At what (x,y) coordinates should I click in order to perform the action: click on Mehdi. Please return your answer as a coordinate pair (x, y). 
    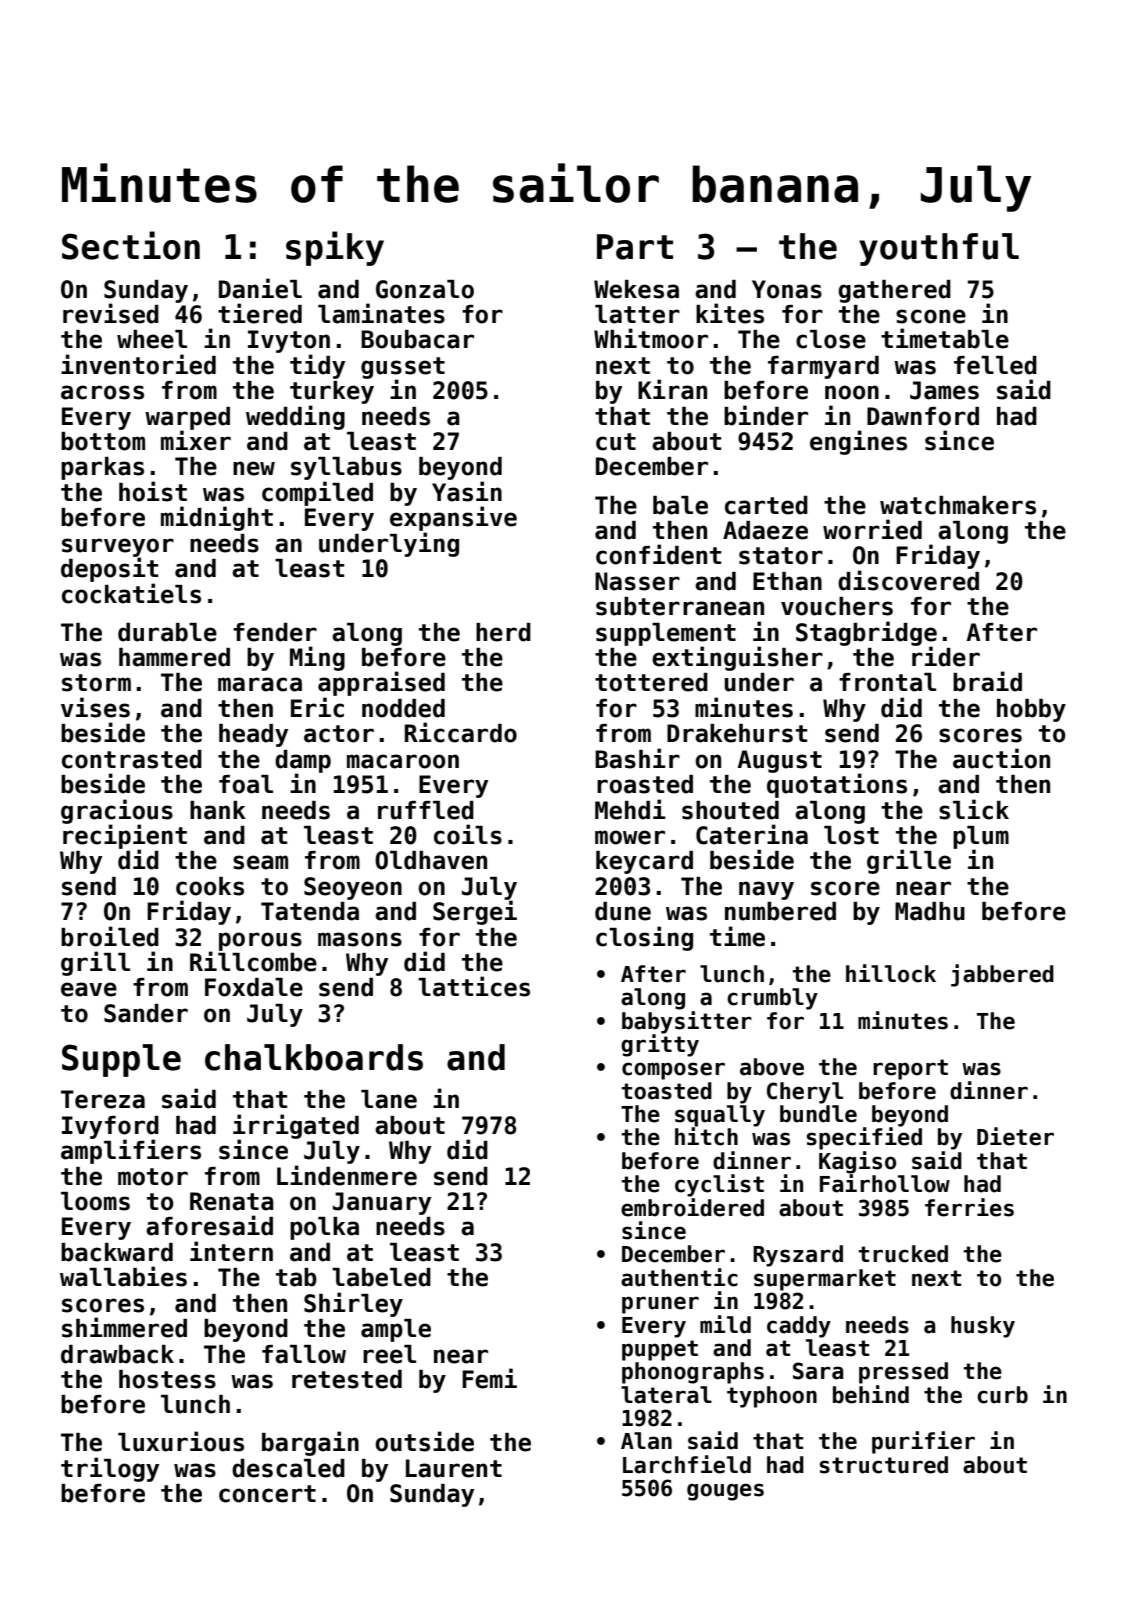
    Looking at the image, I should click on (630, 809).
